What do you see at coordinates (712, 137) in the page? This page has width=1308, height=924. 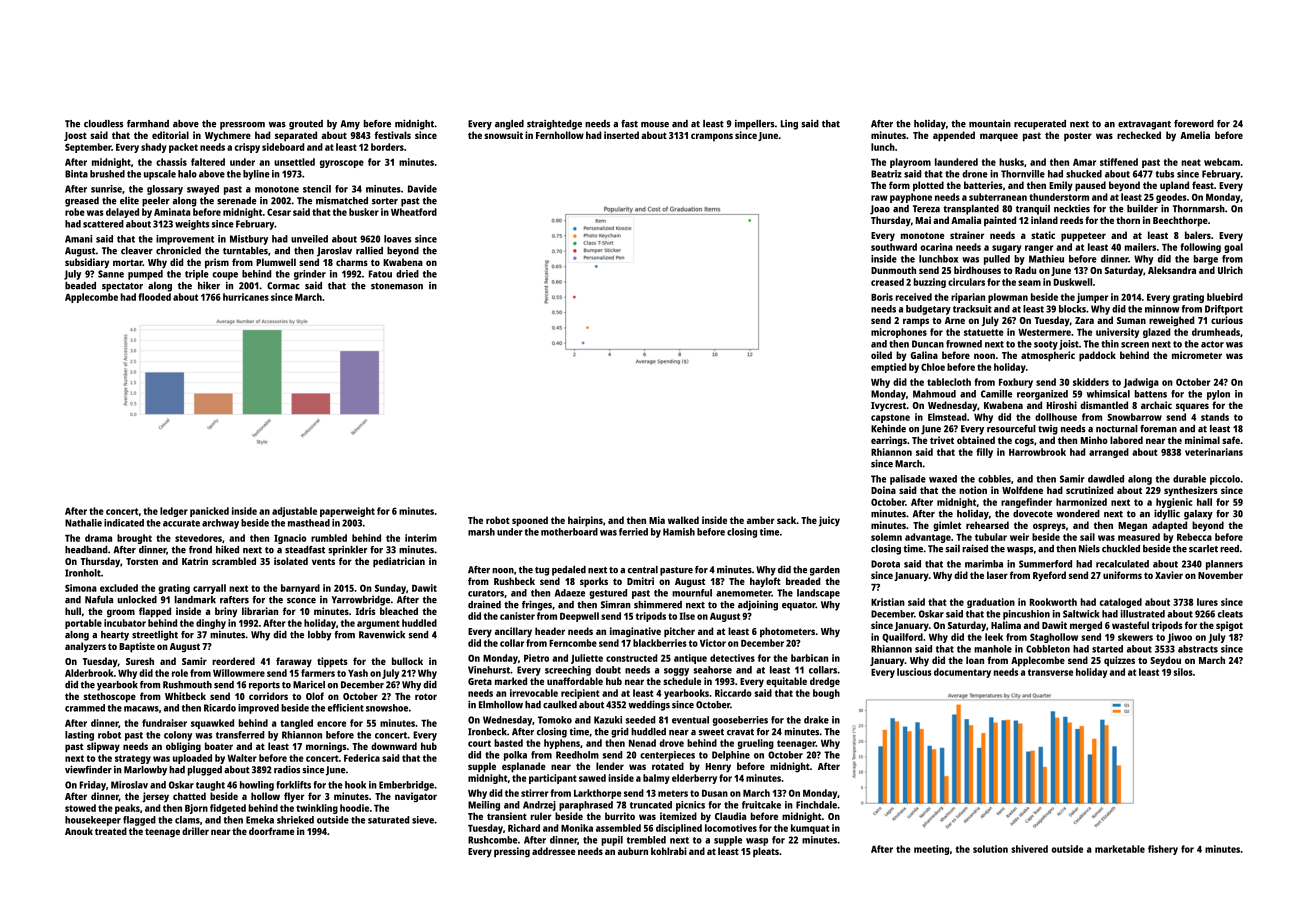 I see `crampons` at bounding box center [712, 137].
